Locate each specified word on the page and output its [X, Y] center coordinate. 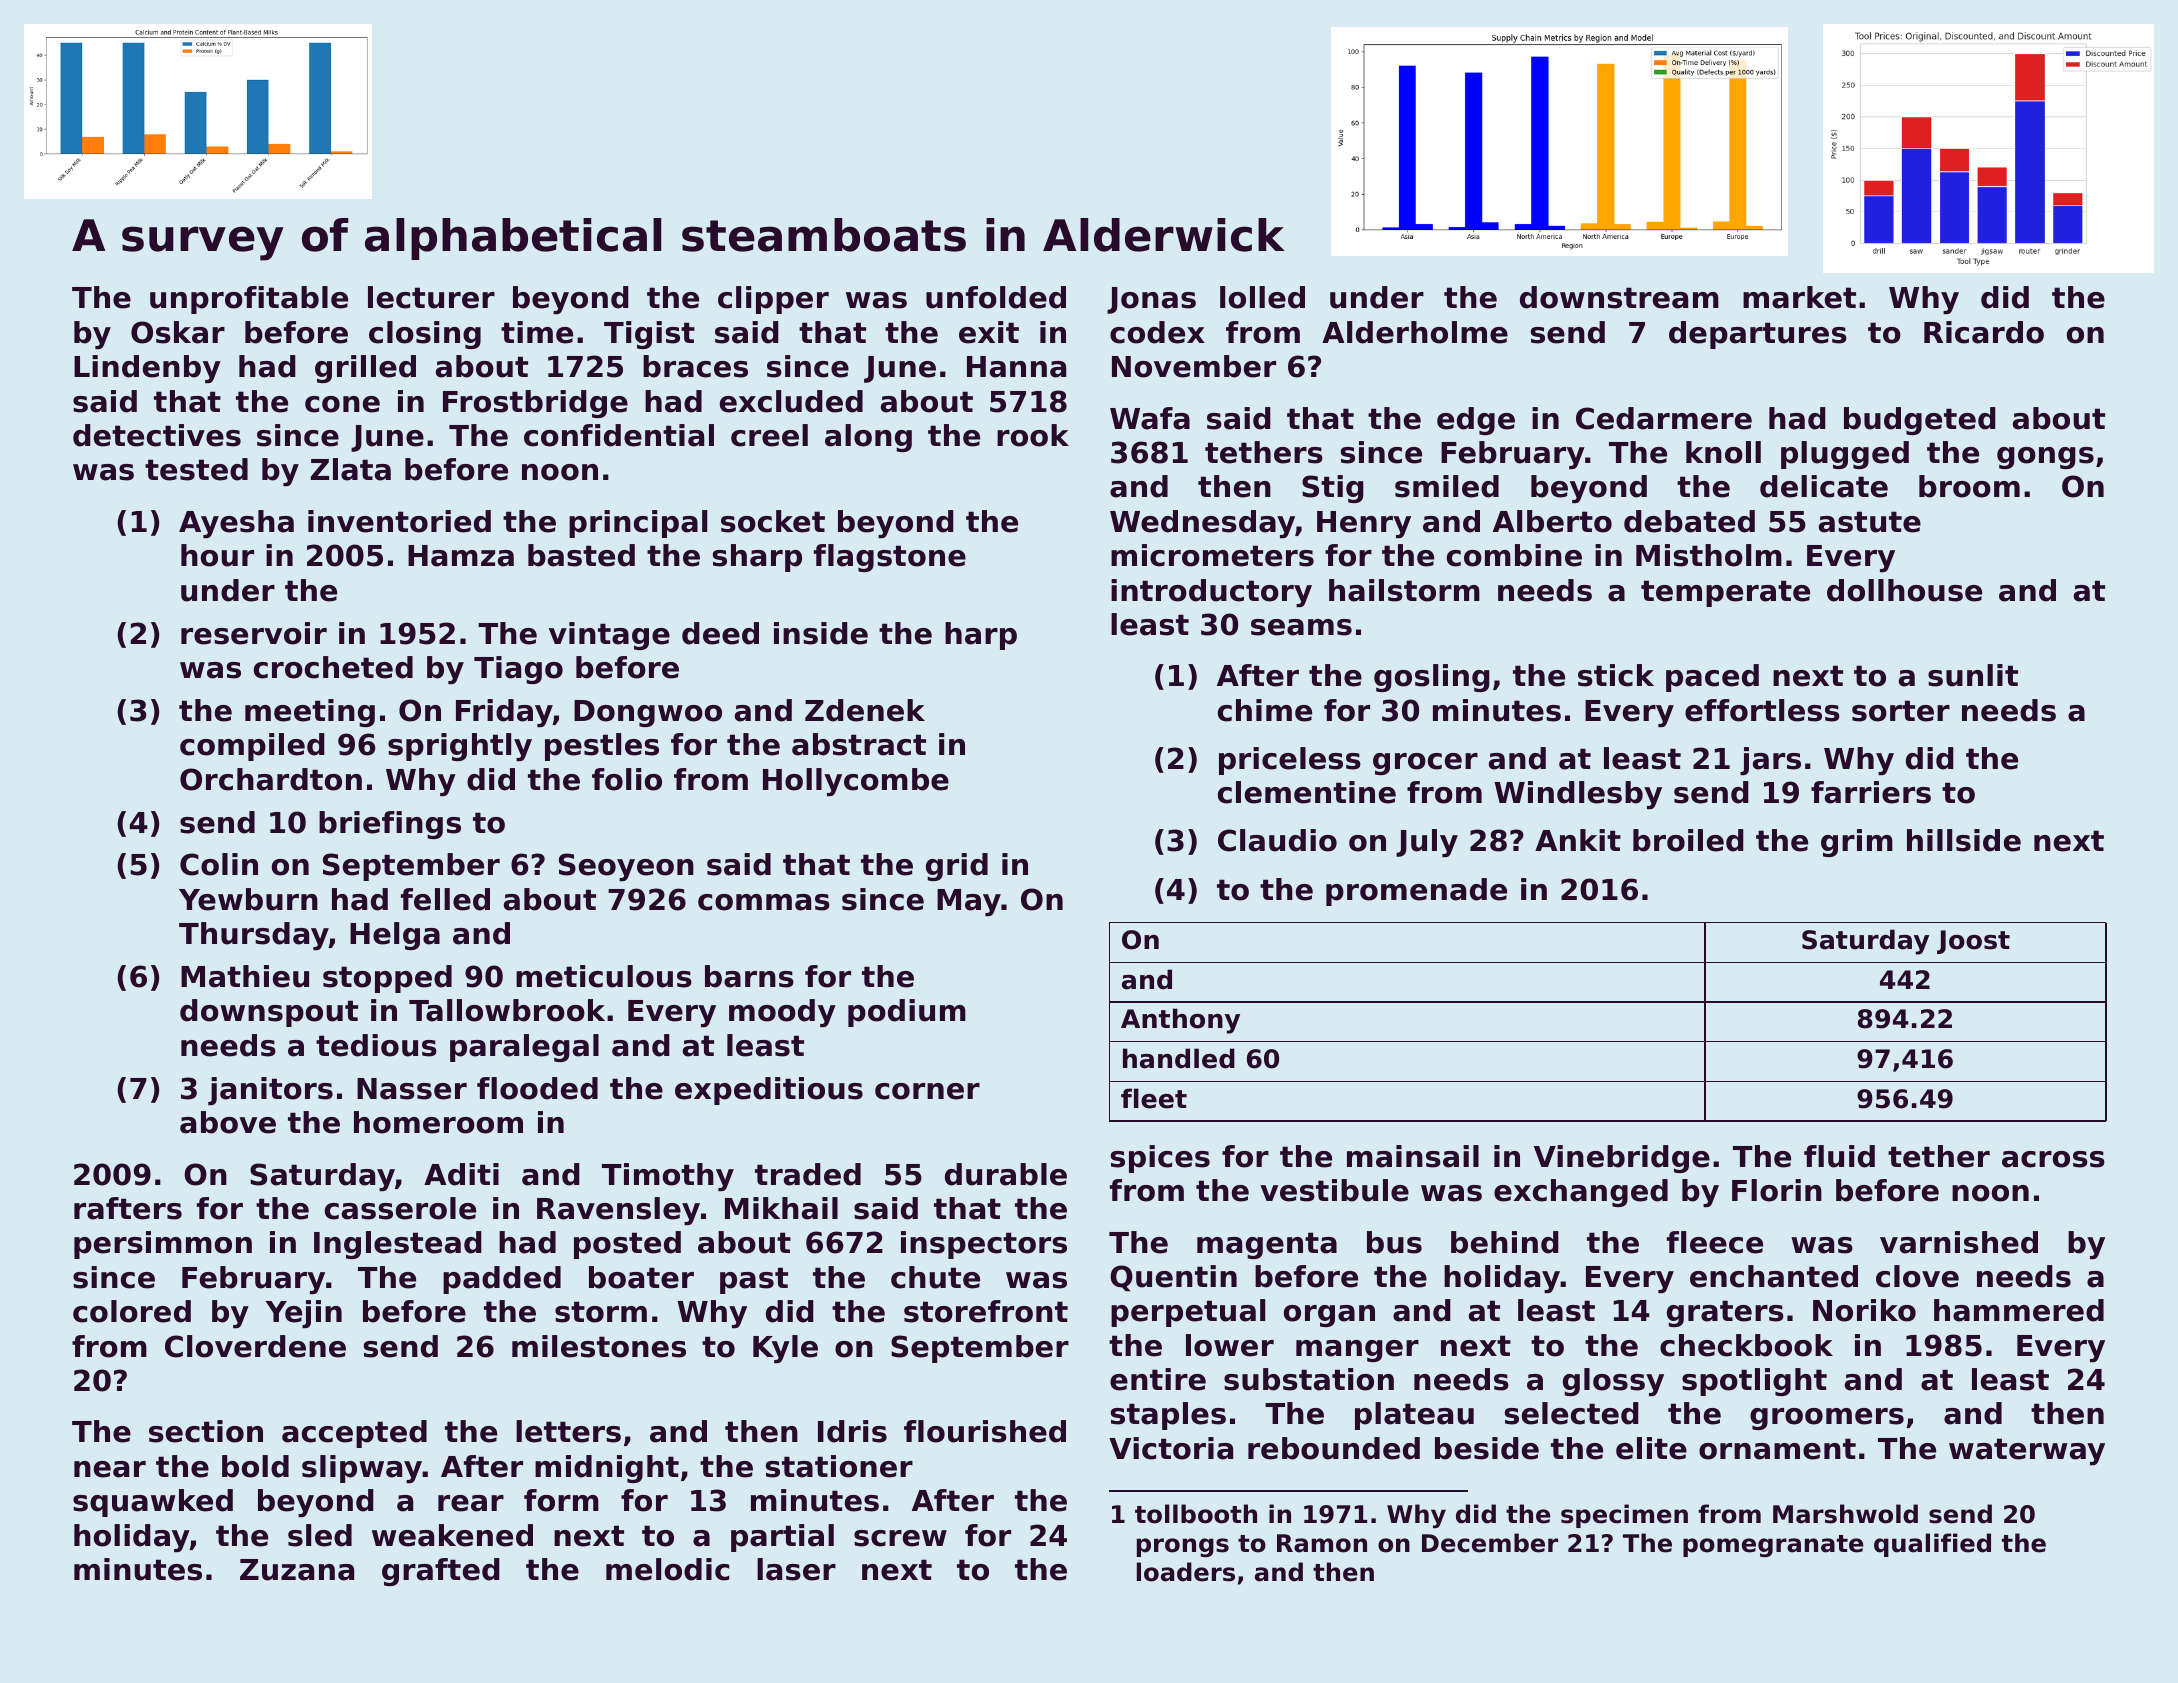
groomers [1827, 1419]
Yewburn [248, 899]
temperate [1725, 593]
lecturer [431, 297]
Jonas [1151, 300]
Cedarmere [1664, 418]
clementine [1307, 792]
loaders [1186, 1572]
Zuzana [297, 1570]
